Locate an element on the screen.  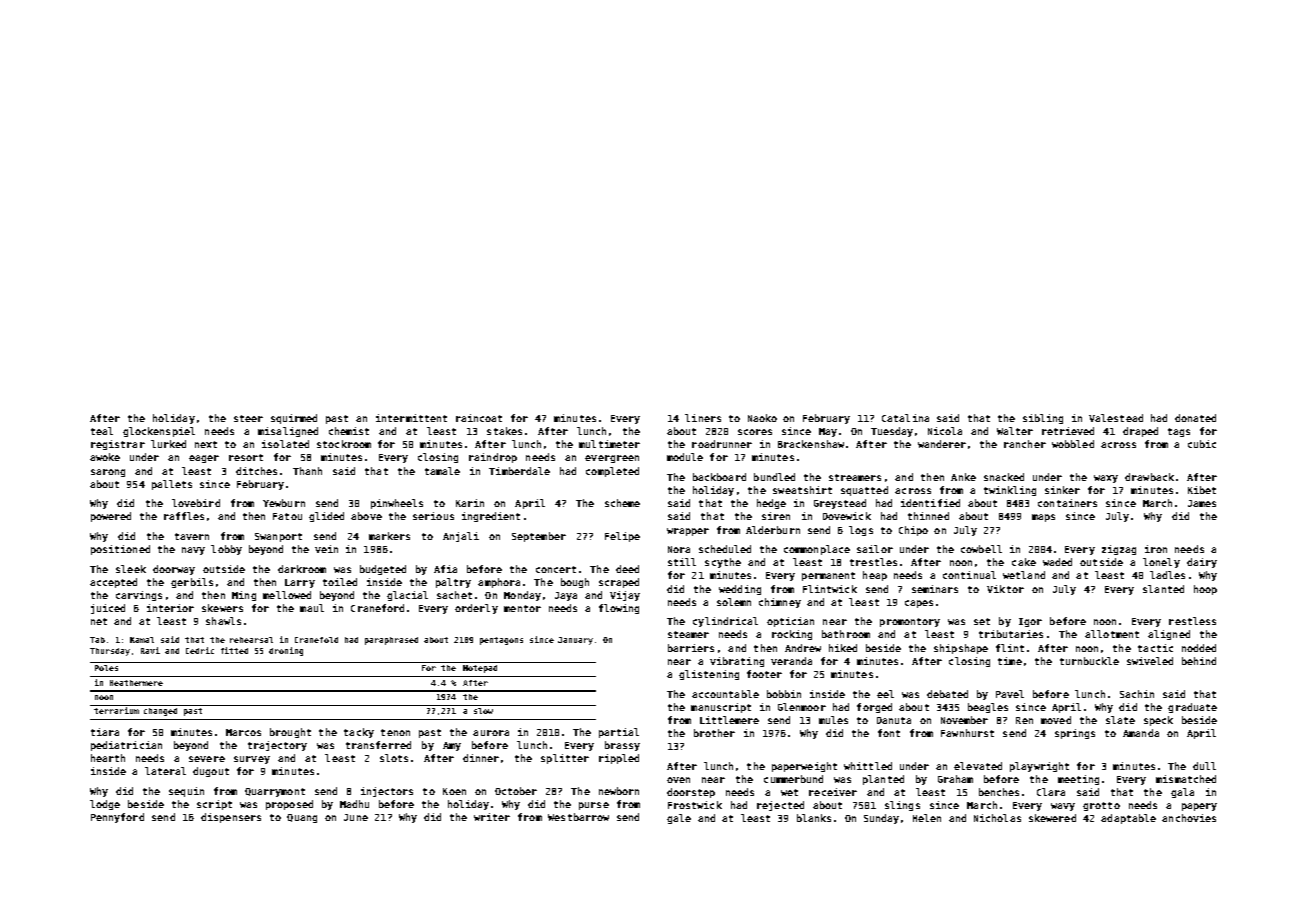
solemn is located at coordinates (734, 602).
